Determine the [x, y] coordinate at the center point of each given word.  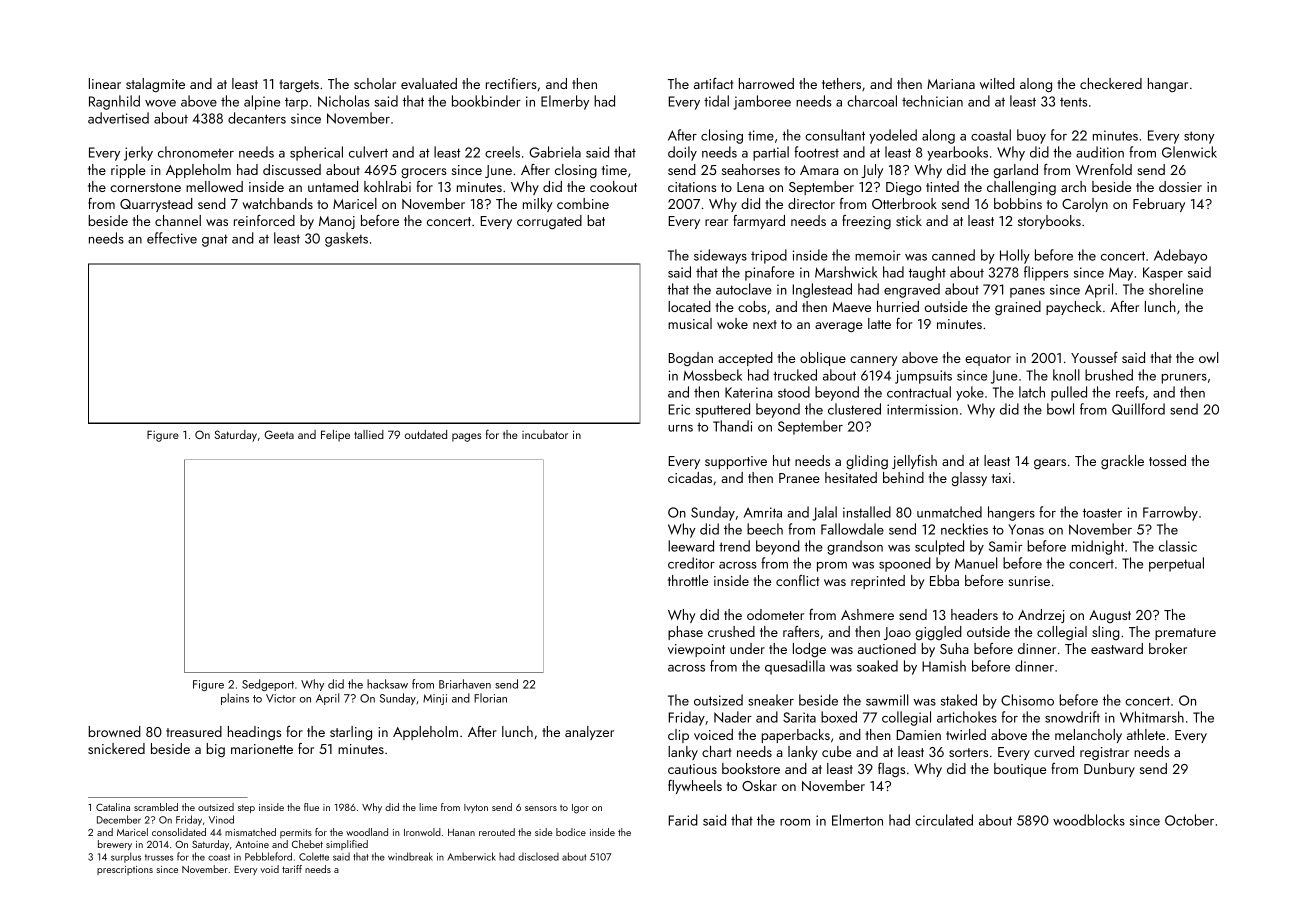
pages [467, 437]
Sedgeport [268, 685]
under [747, 648]
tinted [942, 186]
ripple [128, 171]
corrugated [549, 222]
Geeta [279, 434]
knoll [1066, 375]
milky [537, 205]
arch [1073, 186]
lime [428, 807]
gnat [215, 240]
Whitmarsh [1152, 717]
